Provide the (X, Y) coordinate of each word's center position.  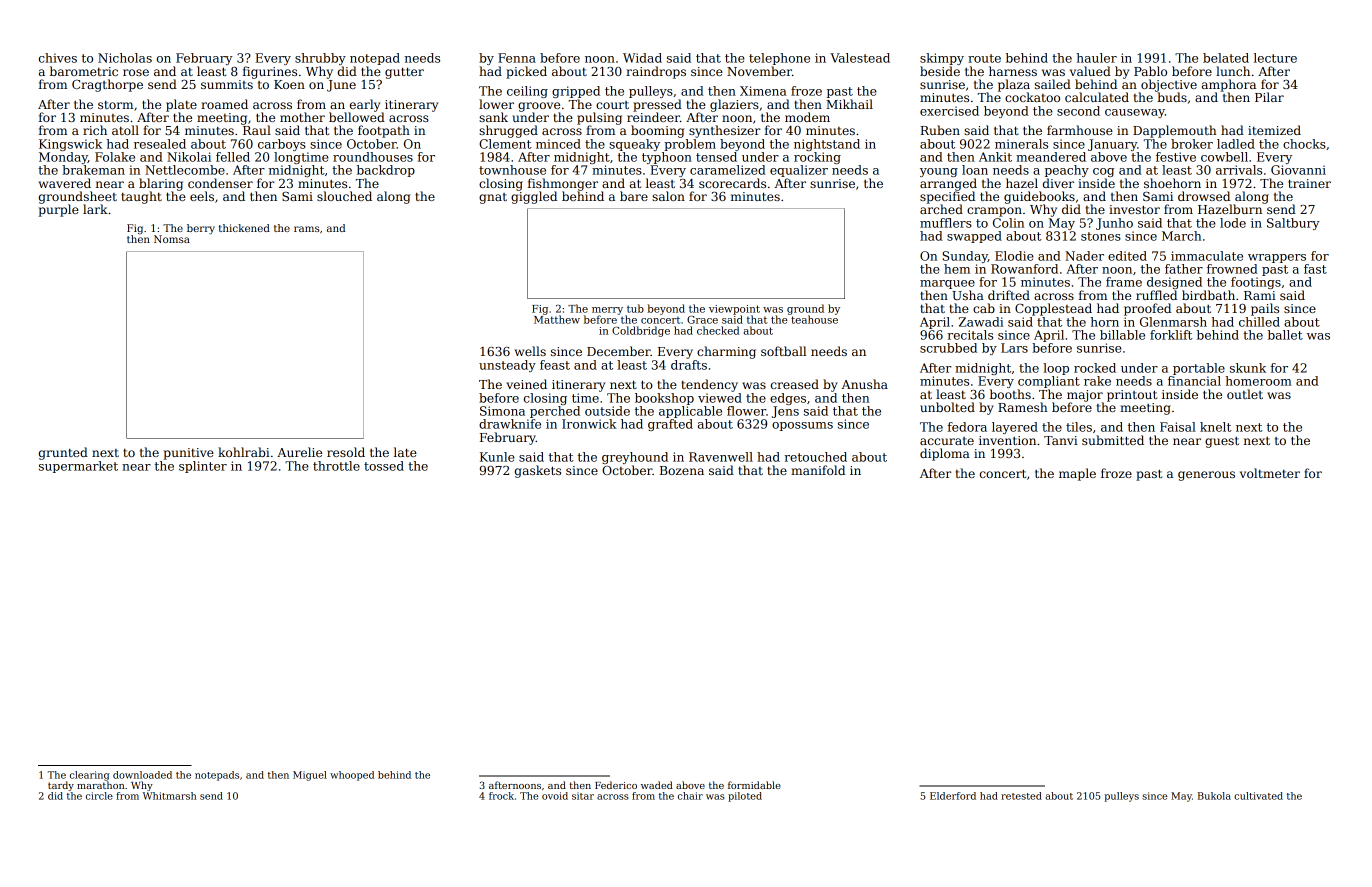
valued (1090, 71)
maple (1077, 474)
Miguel (310, 776)
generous (1206, 476)
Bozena (682, 470)
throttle (336, 466)
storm (115, 105)
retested (1021, 796)
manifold (818, 470)
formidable (754, 785)
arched (941, 209)
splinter (203, 467)
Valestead (860, 58)
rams (307, 229)
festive (1176, 157)
